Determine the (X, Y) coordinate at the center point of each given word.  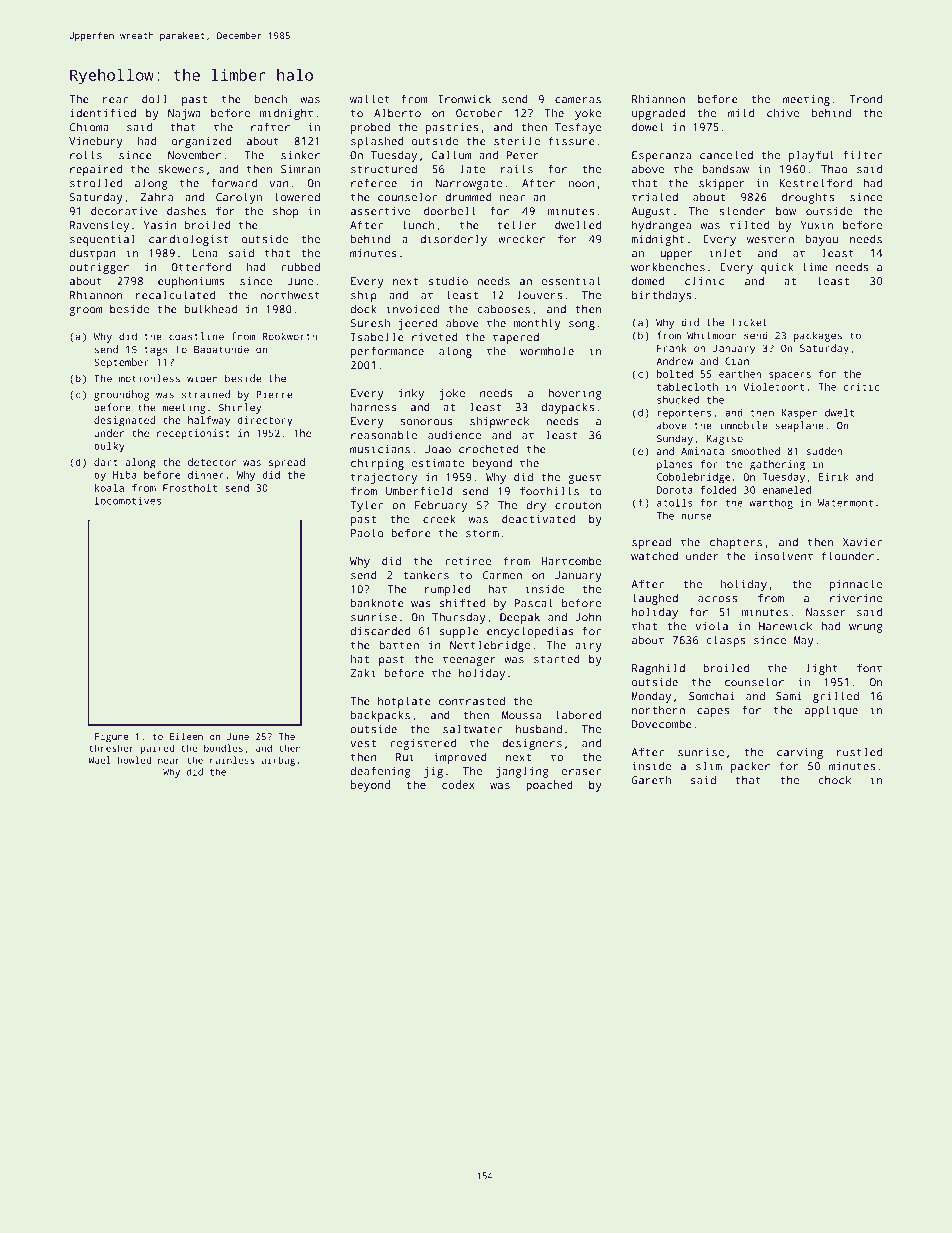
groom (86, 311)
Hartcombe (571, 561)
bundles (223, 748)
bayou (822, 240)
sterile (517, 141)
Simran (300, 169)
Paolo (367, 533)
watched (654, 556)
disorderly (453, 240)
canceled (726, 155)
